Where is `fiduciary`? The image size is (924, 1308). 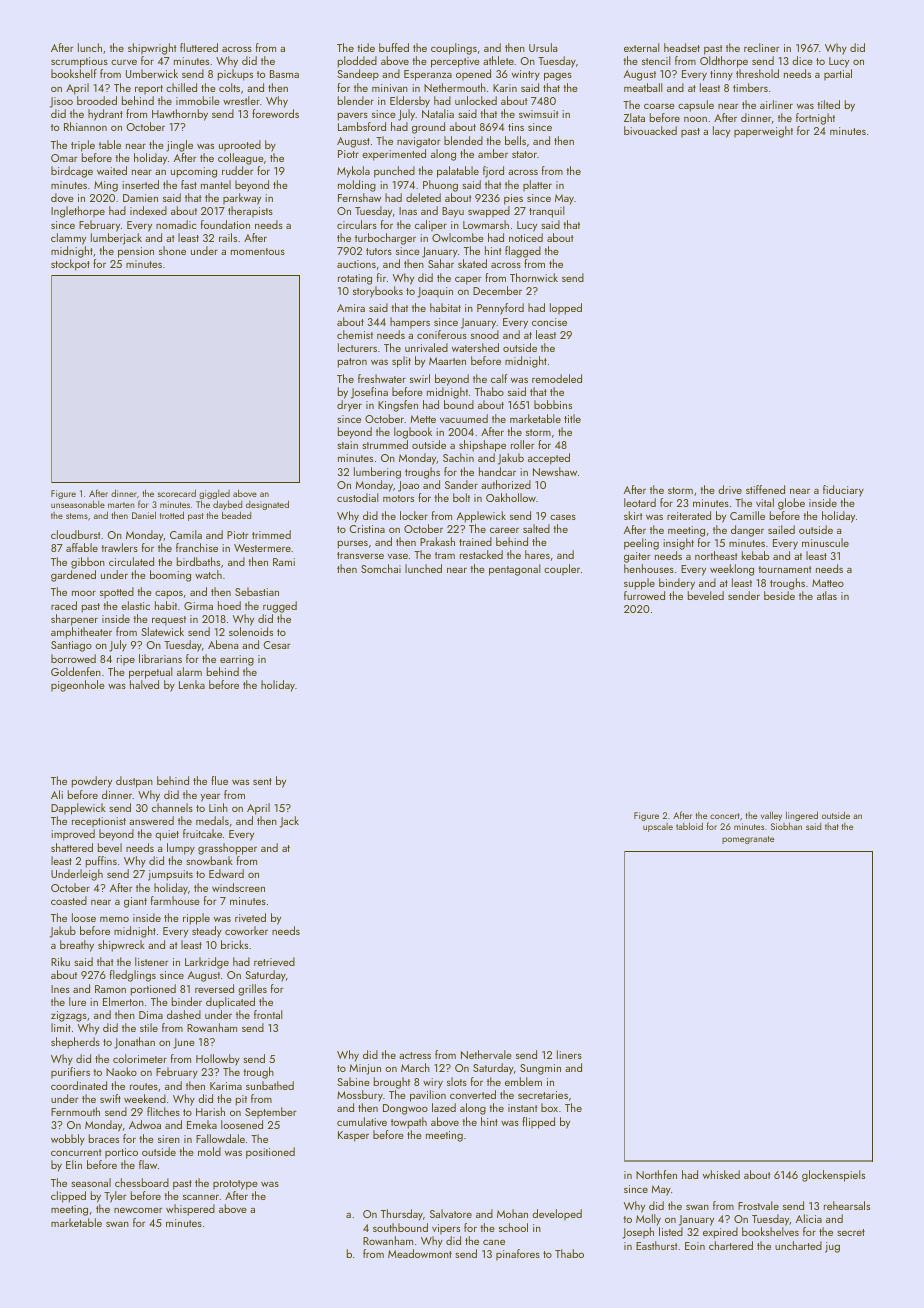
fiduciary is located at coordinates (843, 491).
